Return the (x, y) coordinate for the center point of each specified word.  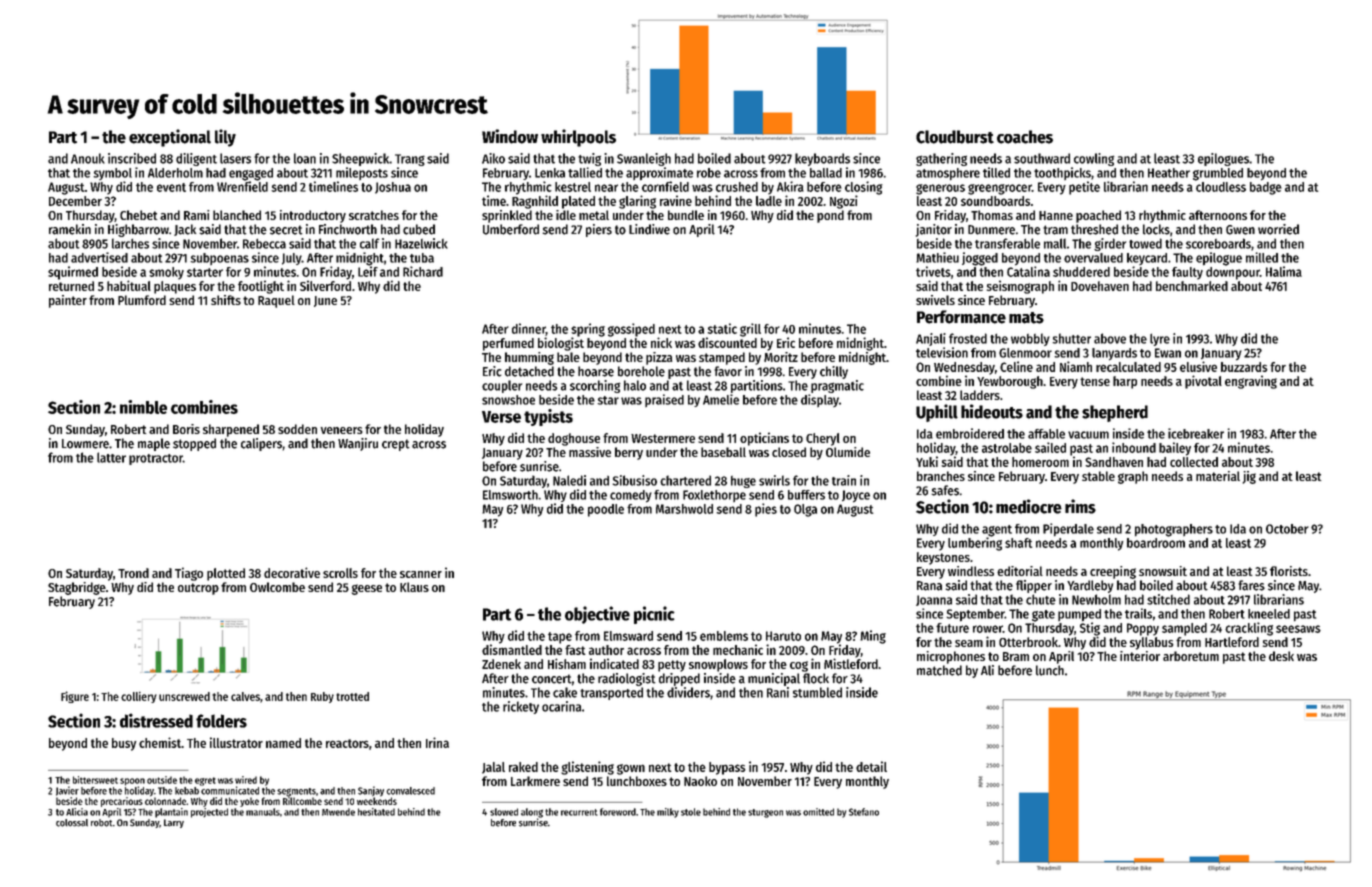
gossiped (631, 330)
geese (367, 589)
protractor (156, 459)
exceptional (170, 138)
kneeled (1269, 614)
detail (871, 766)
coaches (1025, 137)
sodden (297, 429)
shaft (1018, 543)
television (942, 352)
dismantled (512, 649)
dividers (688, 692)
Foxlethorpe (714, 496)
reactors (347, 743)
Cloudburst (955, 137)
